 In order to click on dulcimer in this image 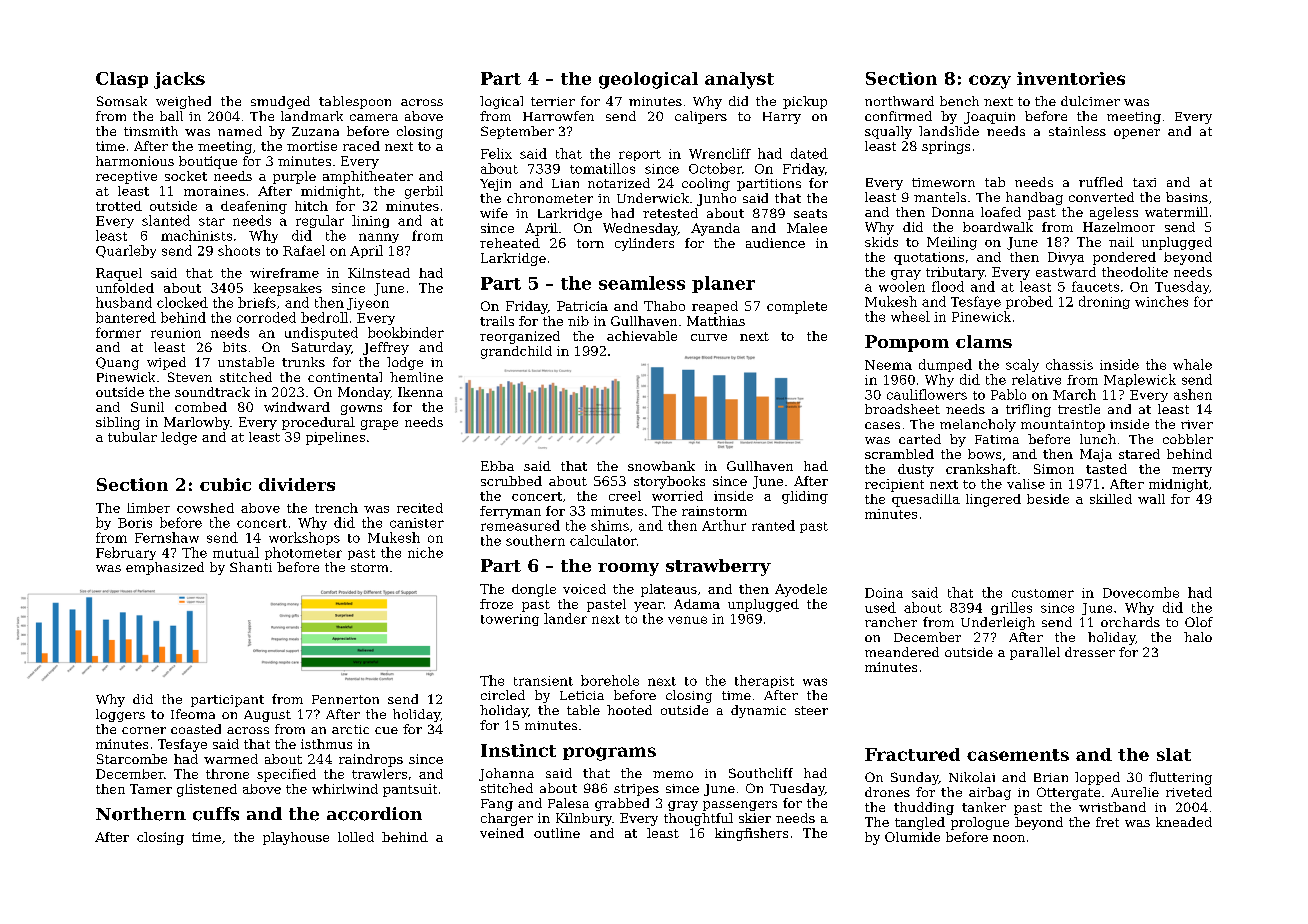, I will do `click(1090, 101)`.
